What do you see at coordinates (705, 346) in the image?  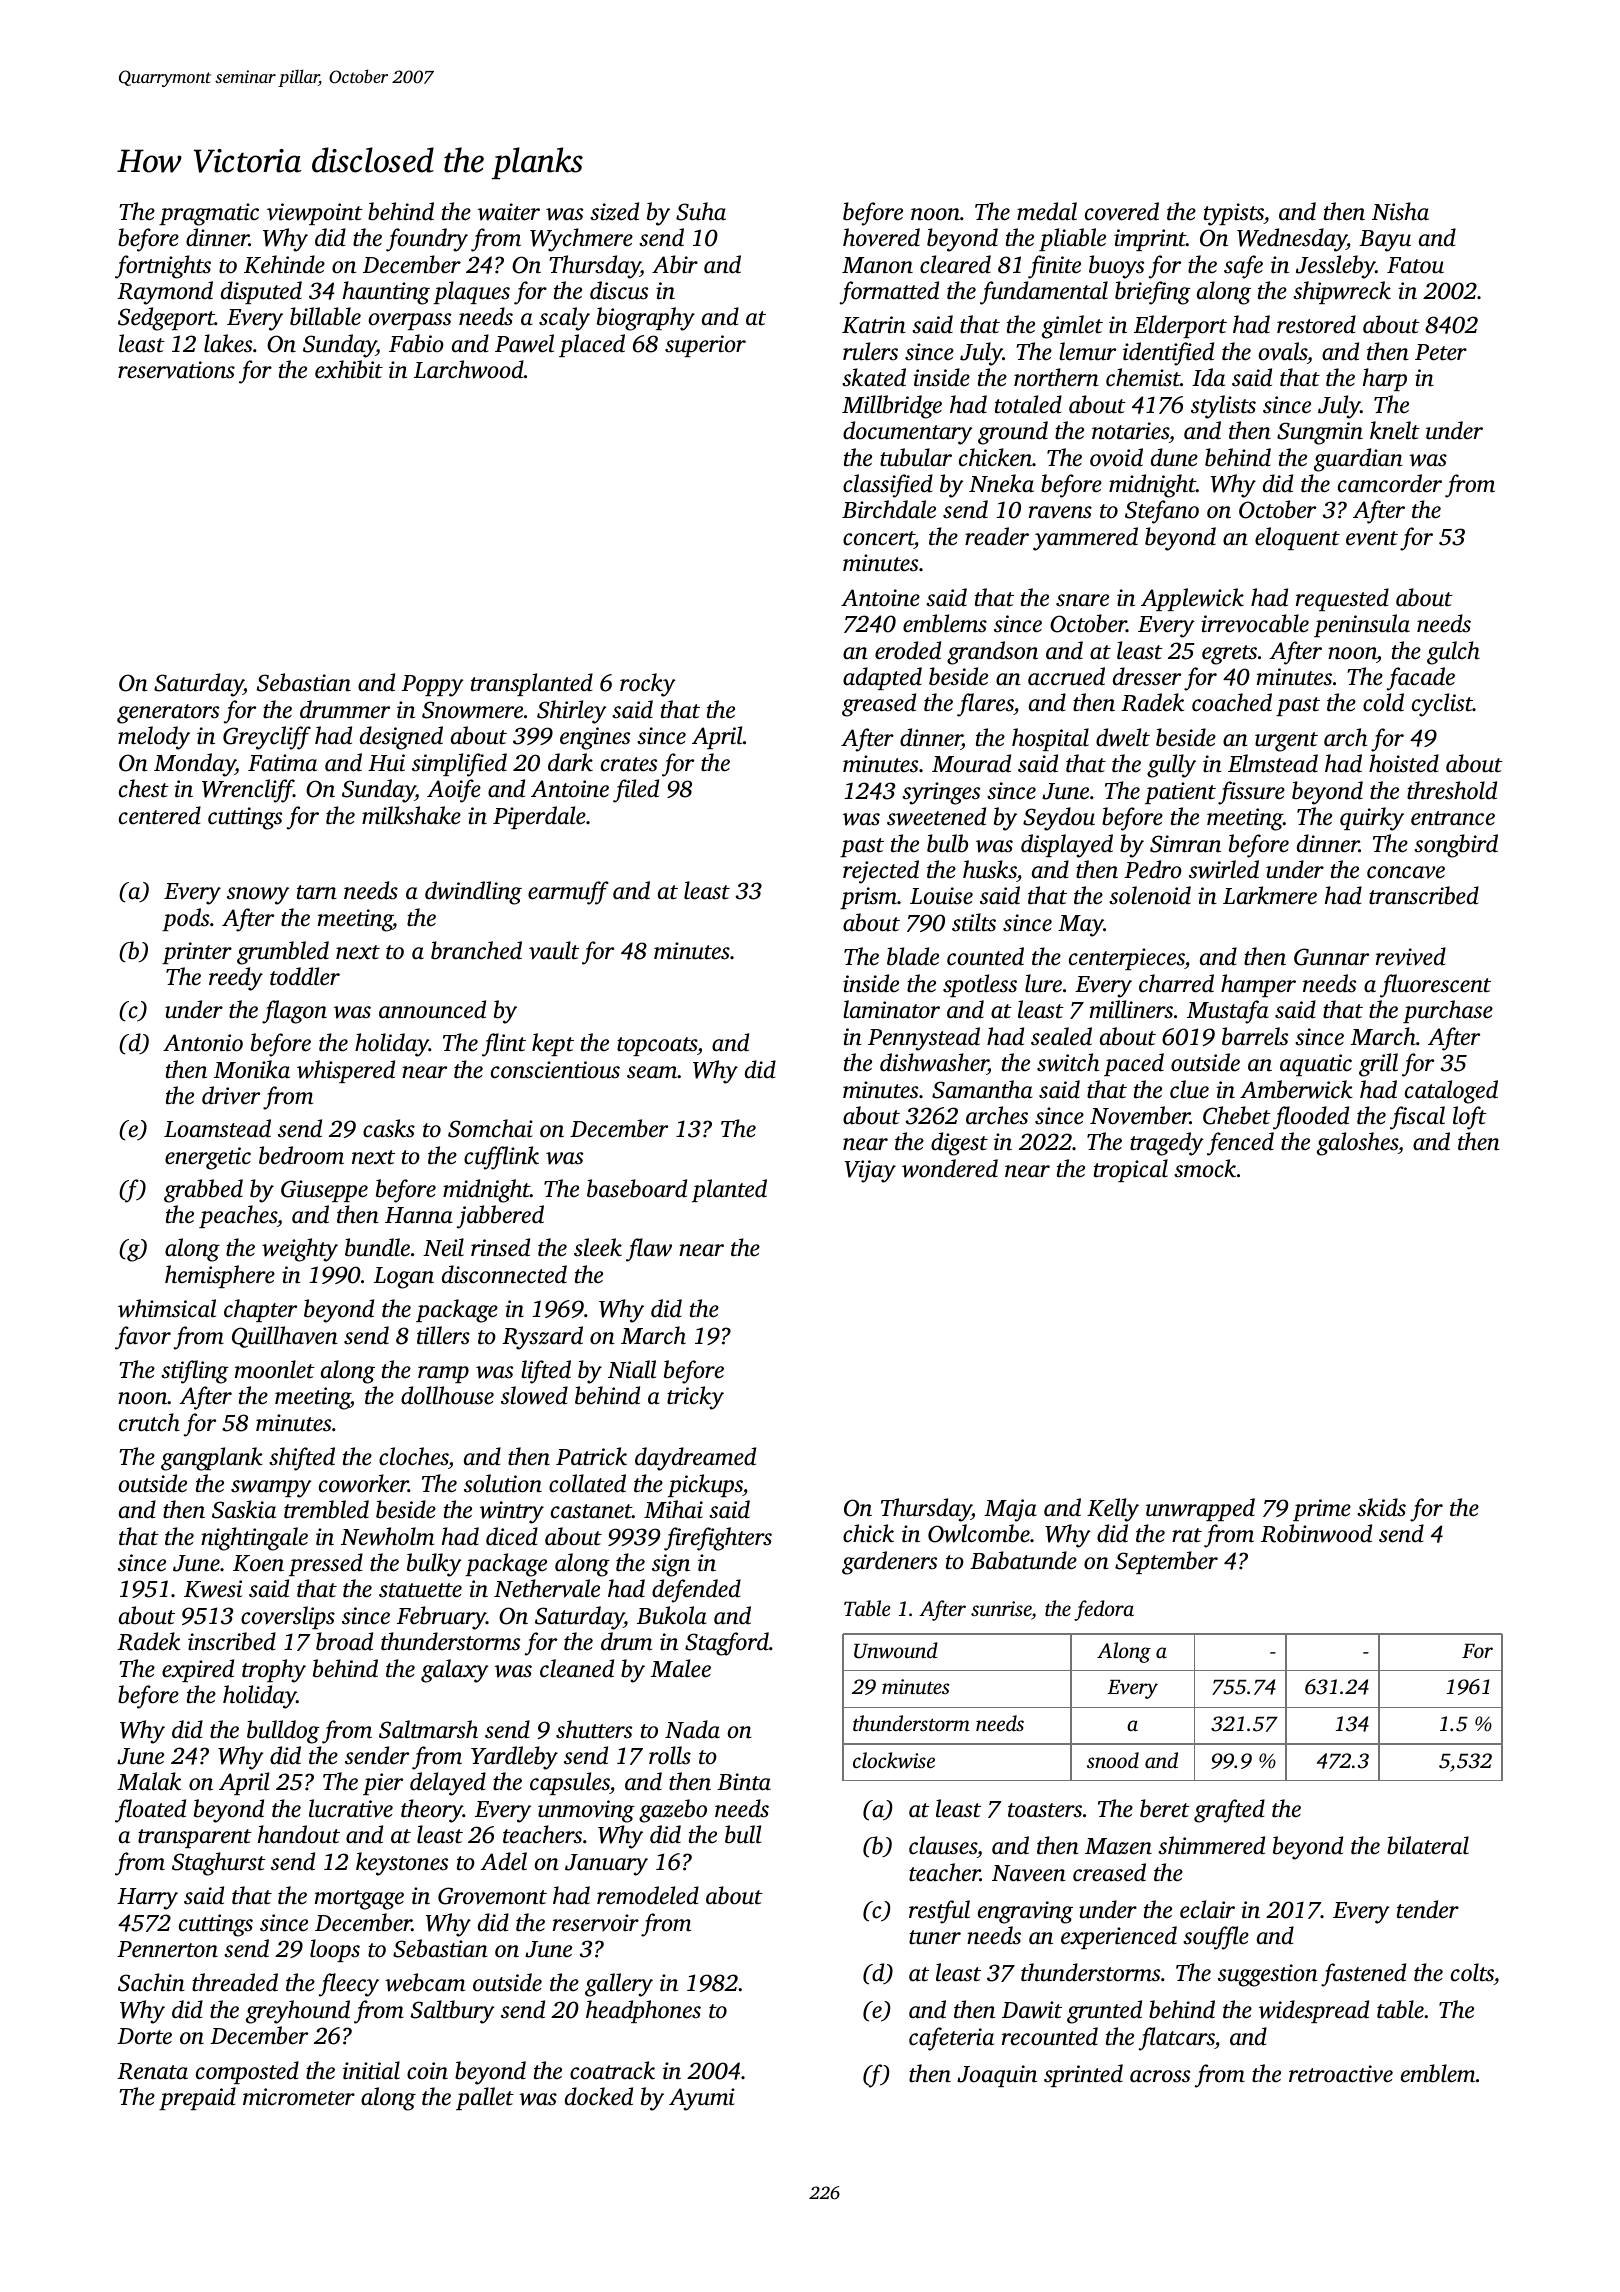 I see `superior` at bounding box center [705, 346].
